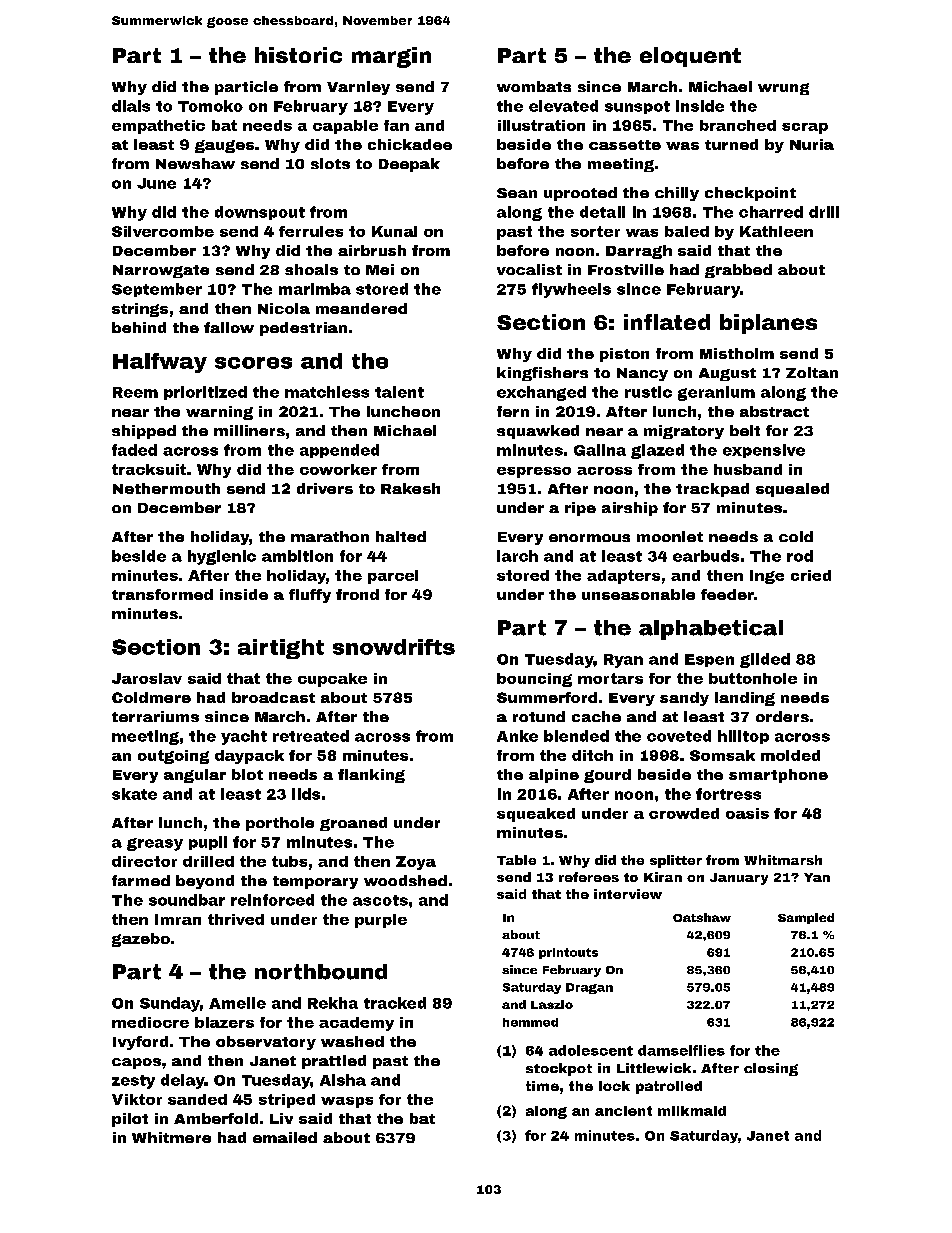 The height and width of the screenshot is (1233, 952). What do you see at coordinates (311, 231) in the screenshot?
I see `ferrules` at bounding box center [311, 231].
